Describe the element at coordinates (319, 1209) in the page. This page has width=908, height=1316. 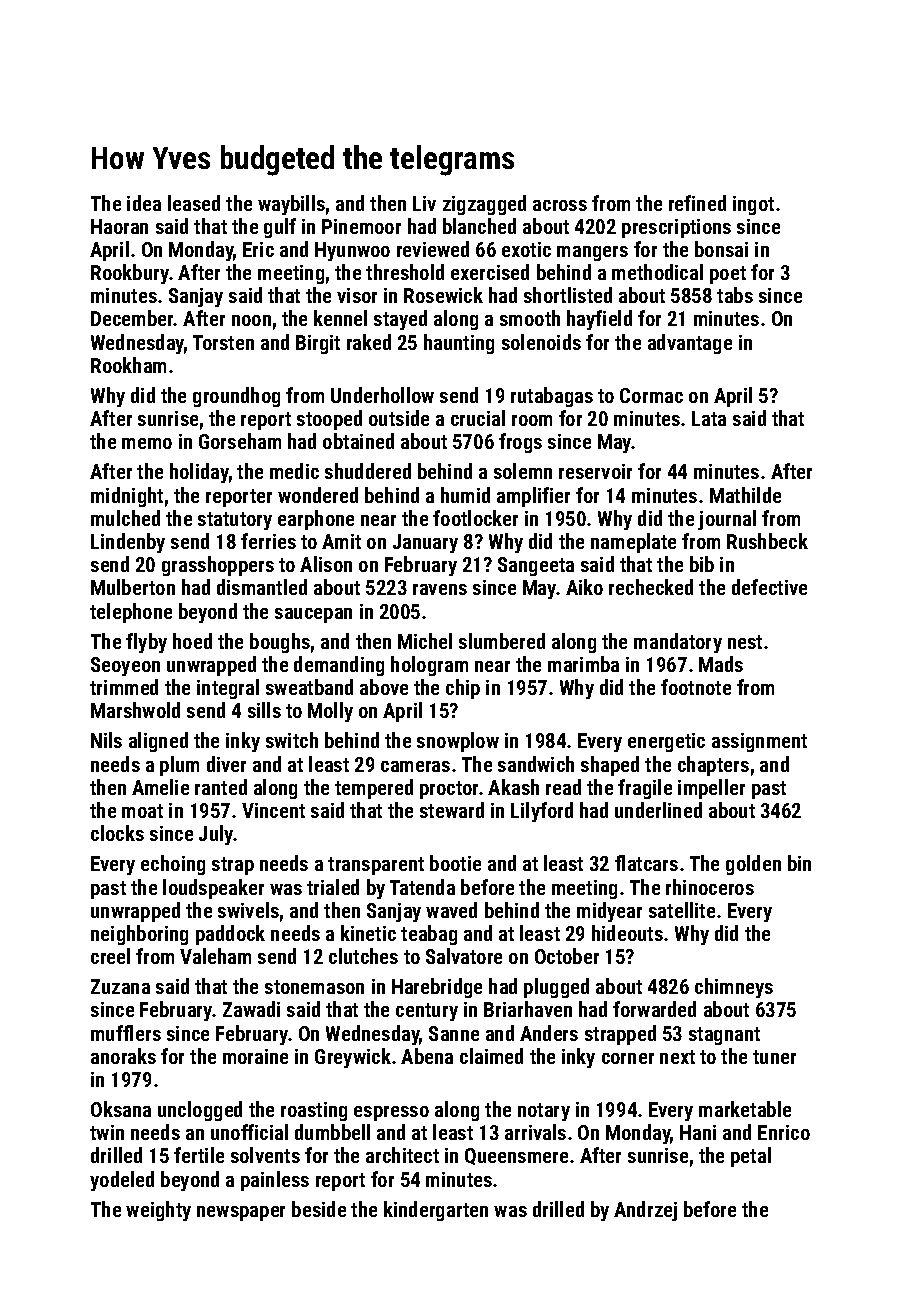
I see `beside` at that location.
